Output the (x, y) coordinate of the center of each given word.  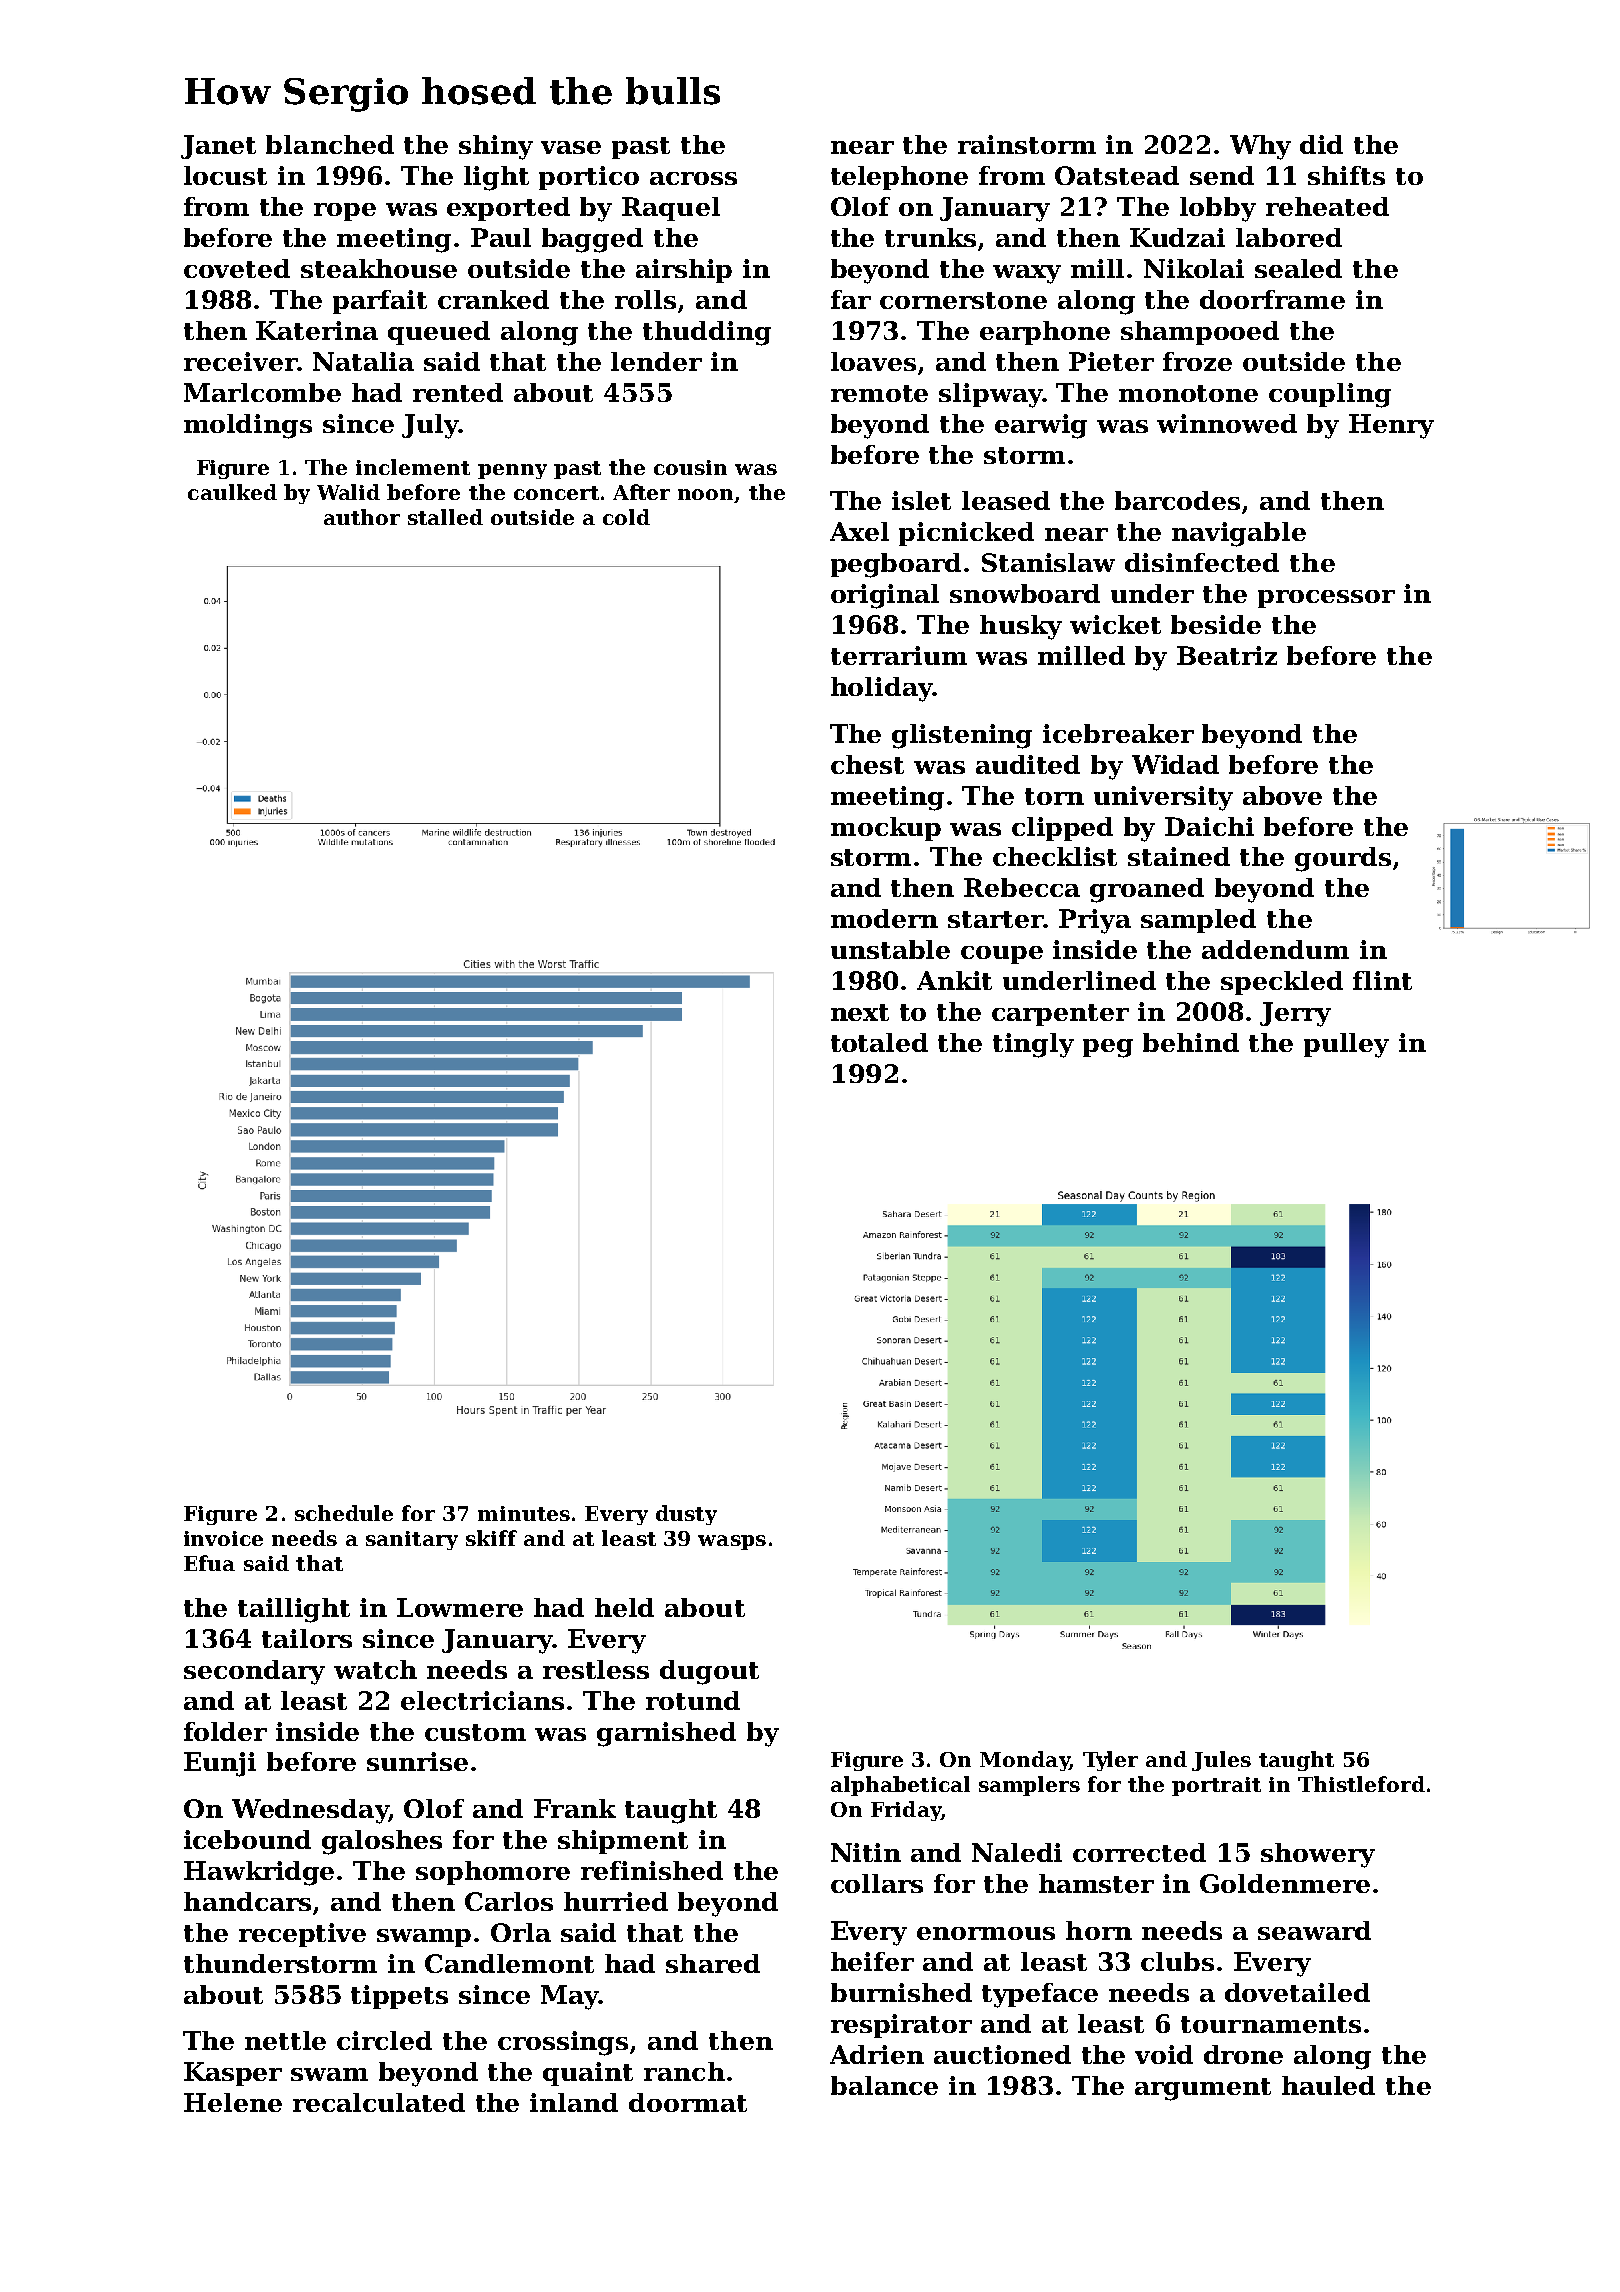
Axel (859, 531)
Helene (233, 2102)
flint (1382, 980)
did (1321, 144)
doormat (688, 2102)
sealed (1298, 268)
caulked (232, 492)
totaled (879, 1042)
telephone (899, 178)
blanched (330, 144)
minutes (524, 1513)
